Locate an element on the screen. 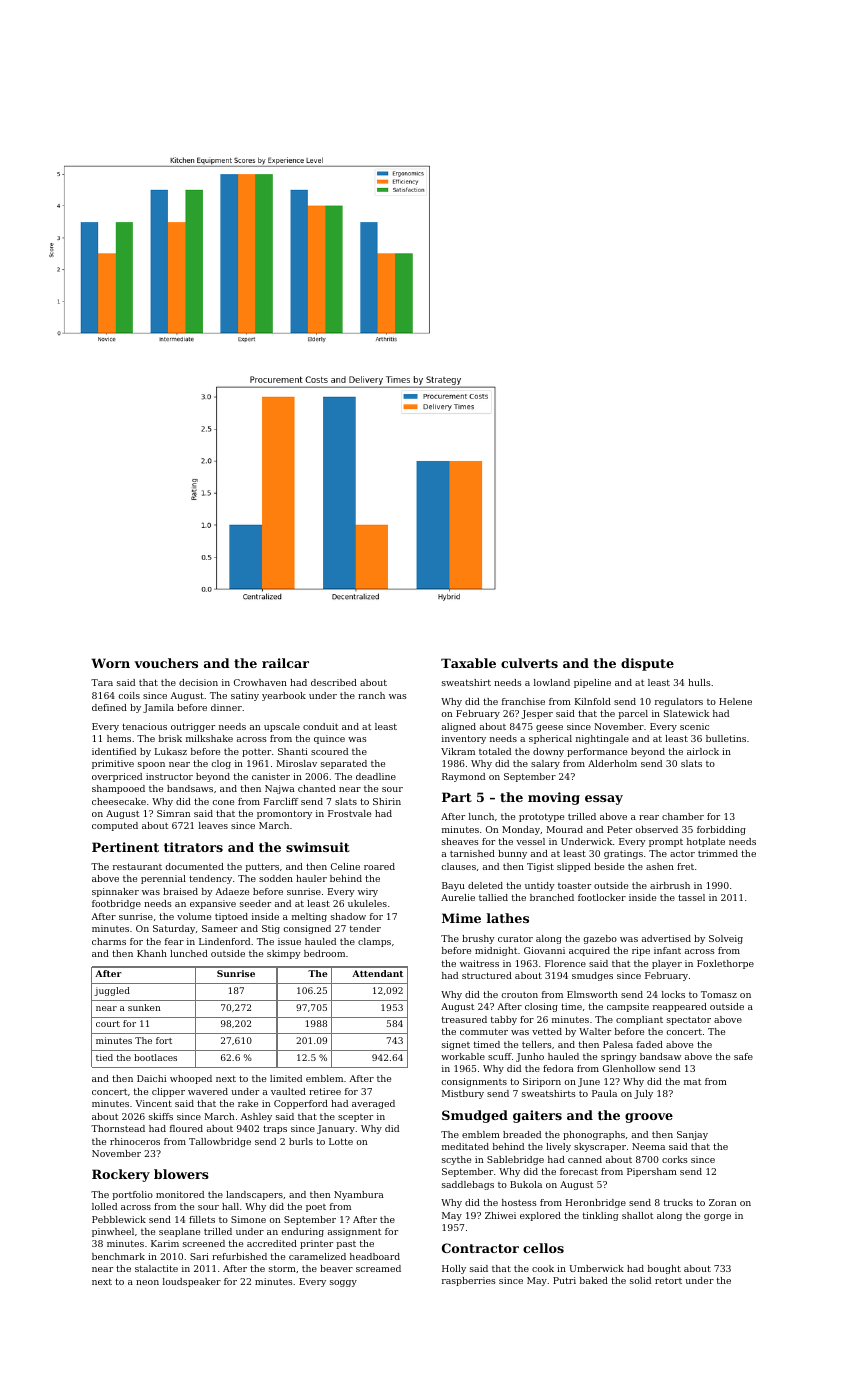 This screenshot has width=849, height=1400. Lukasz is located at coordinates (171, 751).
